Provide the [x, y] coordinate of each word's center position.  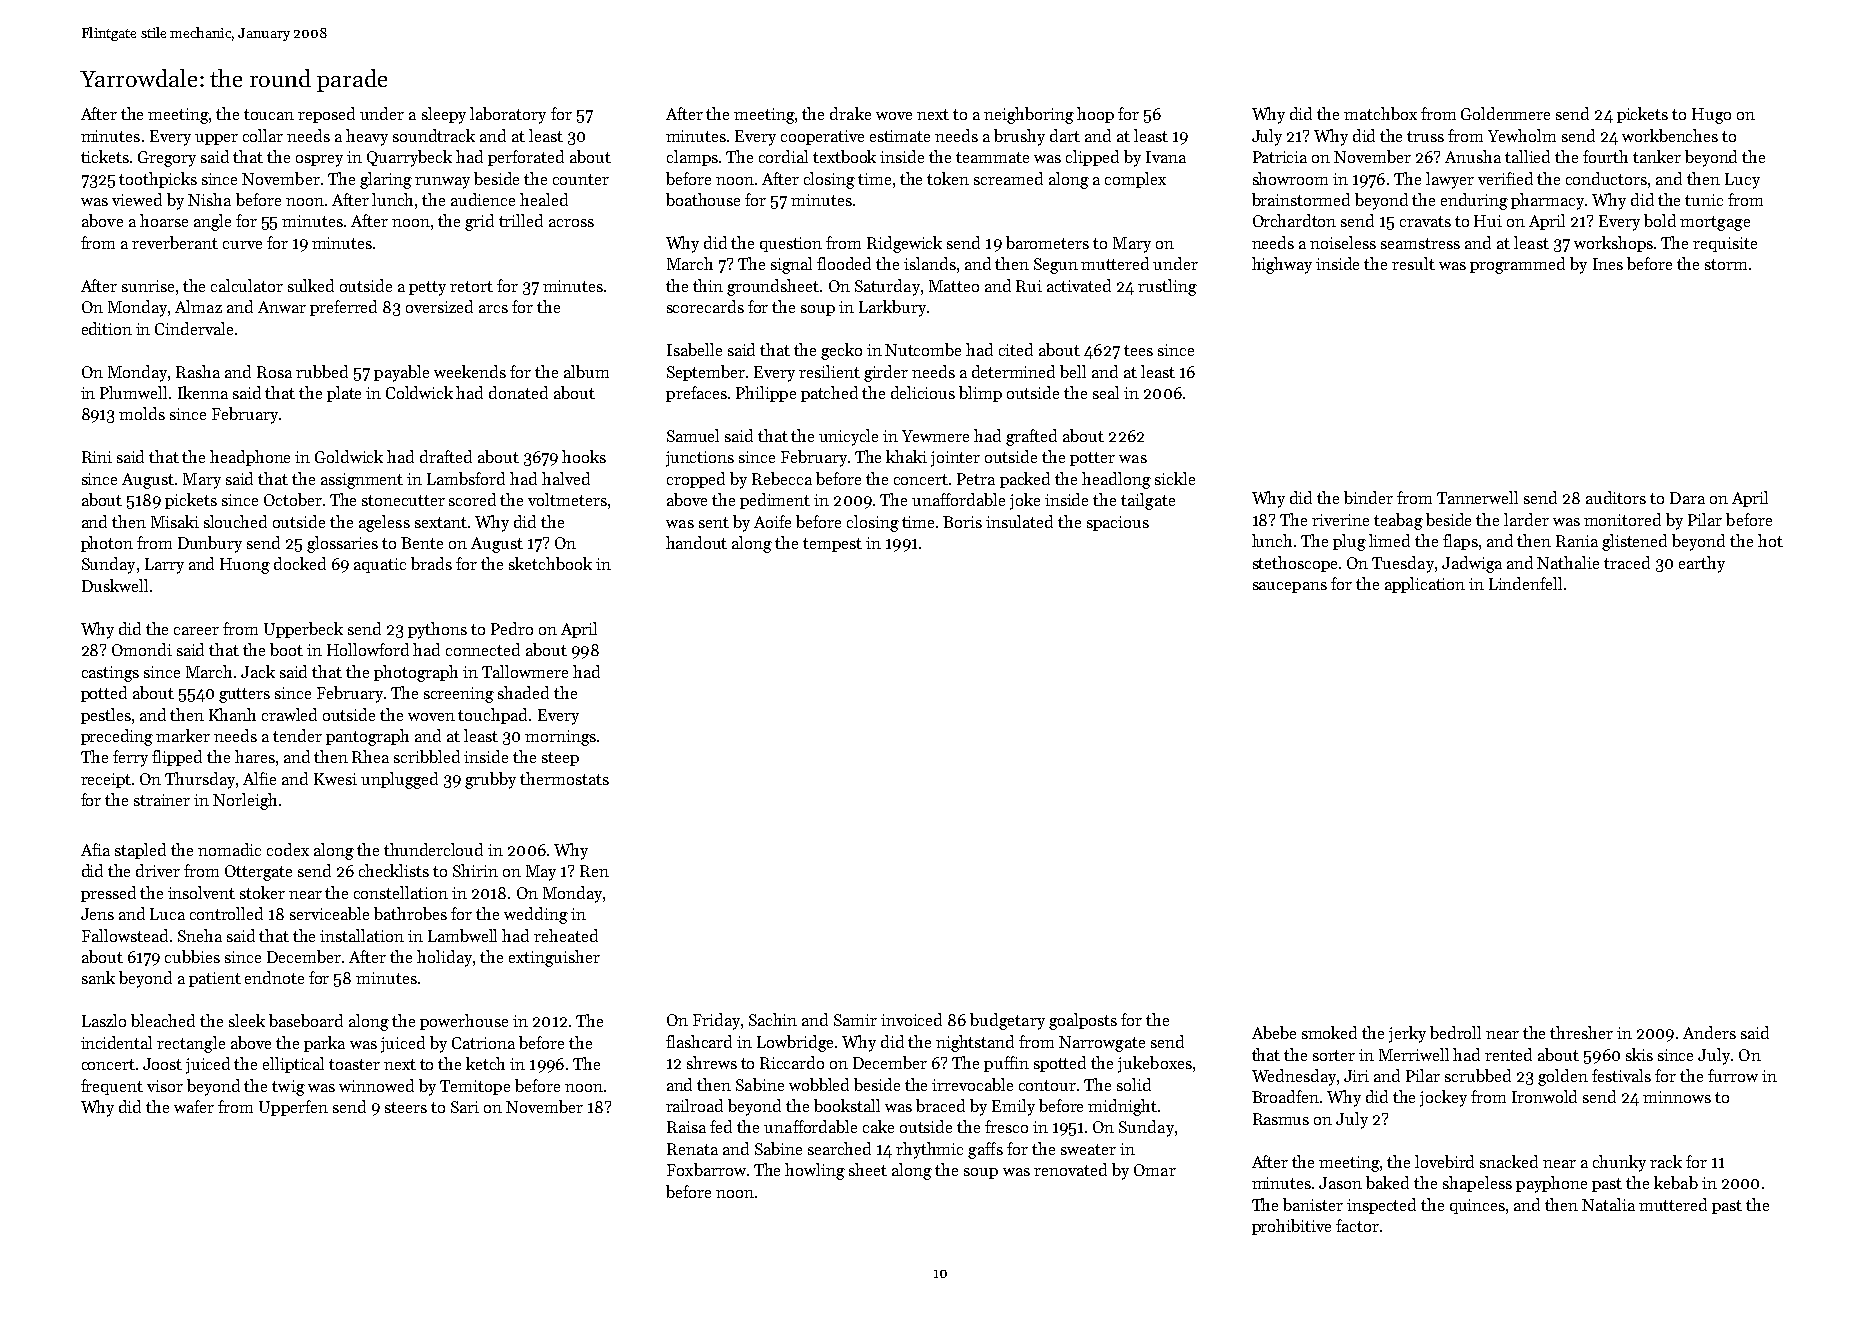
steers [406, 1107]
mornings [560, 738]
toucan [269, 114]
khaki [906, 456]
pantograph [367, 737]
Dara [1687, 498]
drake [850, 113]
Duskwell [115, 585]
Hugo [1711, 116]
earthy [1702, 564]
